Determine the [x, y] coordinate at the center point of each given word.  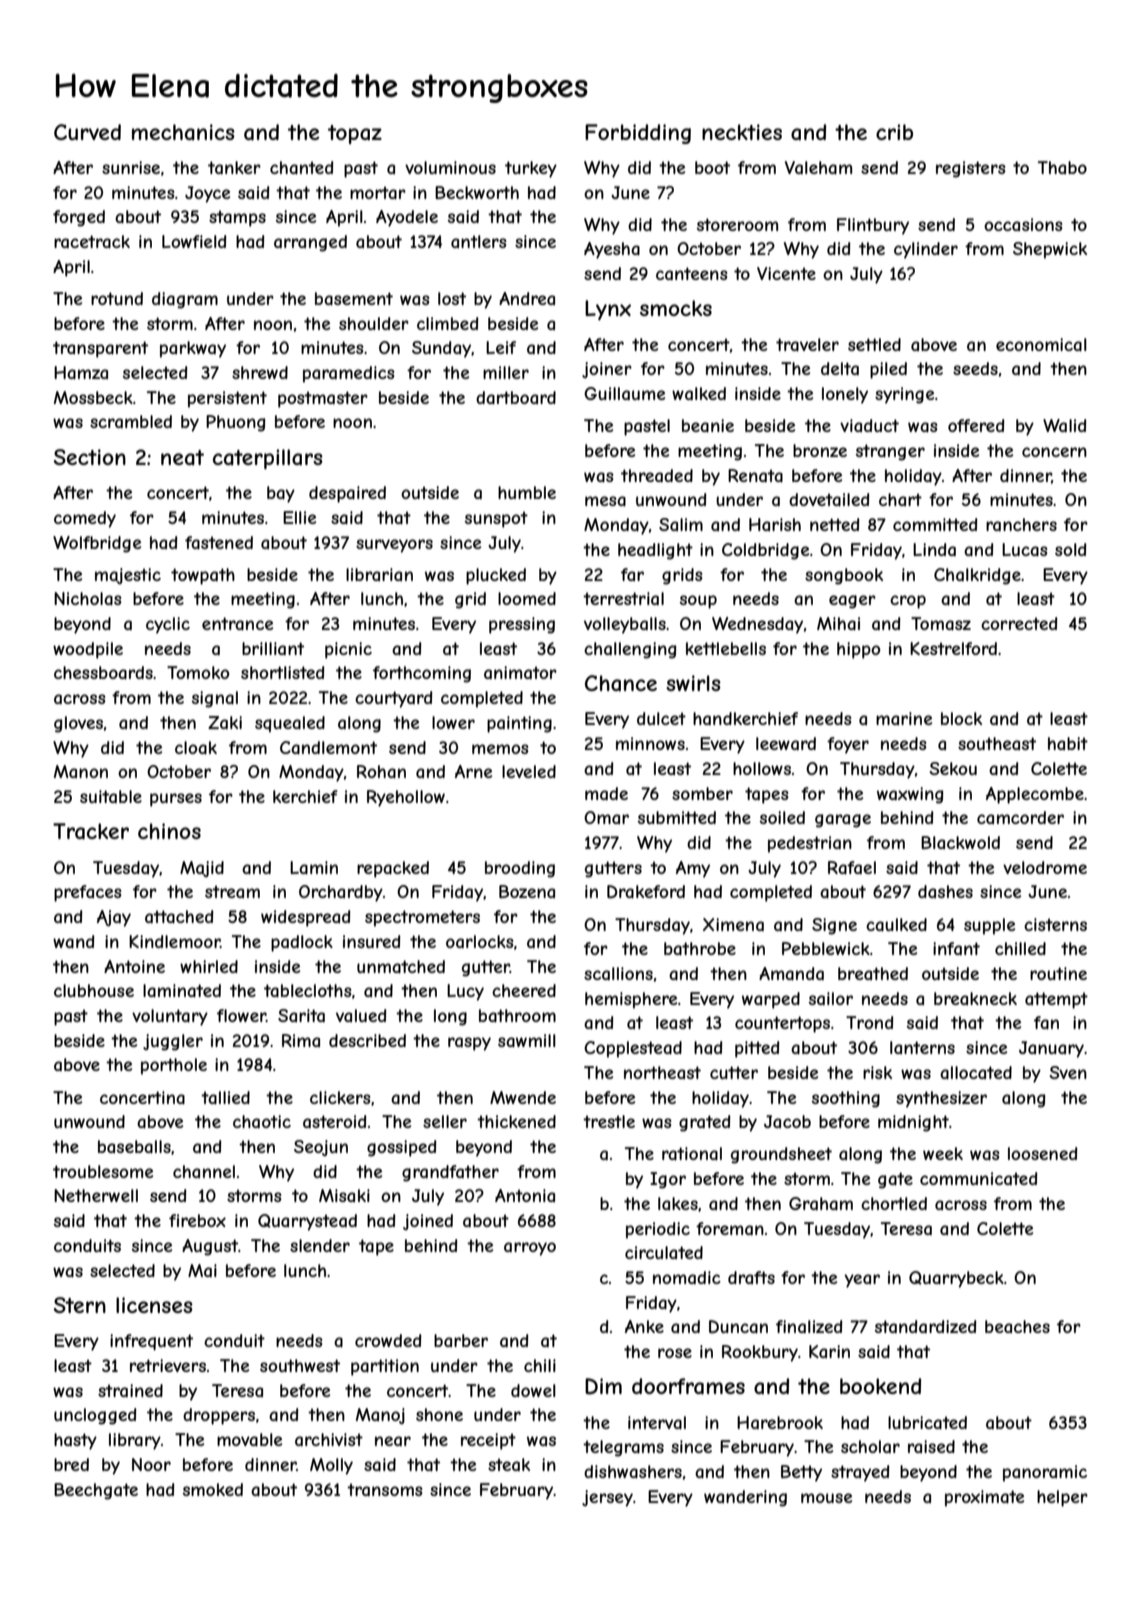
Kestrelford [953, 648]
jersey [607, 1498]
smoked [213, 1489]
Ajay [114, 918]
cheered [524, 990]
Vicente [786, 273]
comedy [85, 519]
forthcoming [422, 674]
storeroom [737, 224]
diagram [185, 300]
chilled [1020, 948]
